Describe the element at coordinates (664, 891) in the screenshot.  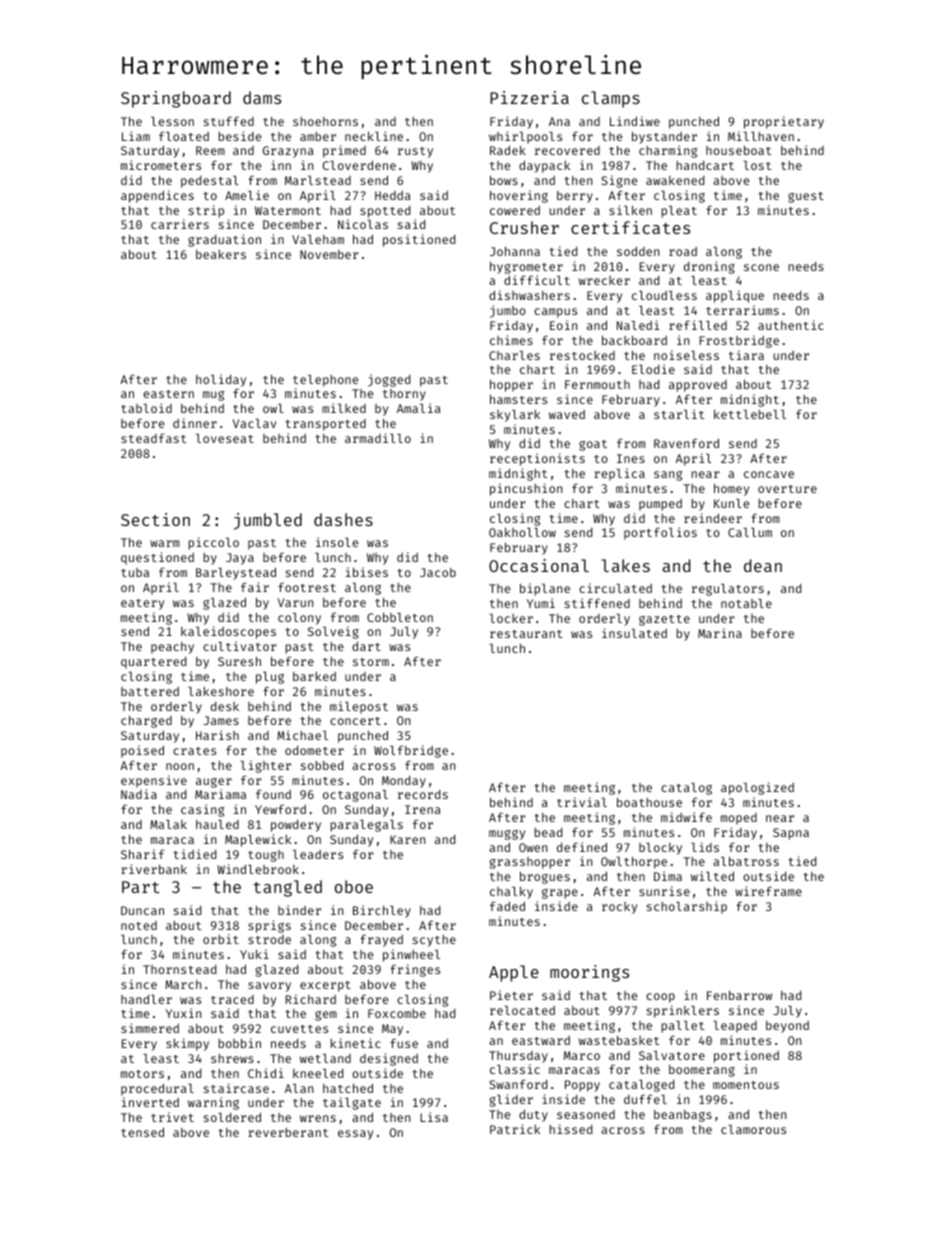
I see `sunrise` at that location.
